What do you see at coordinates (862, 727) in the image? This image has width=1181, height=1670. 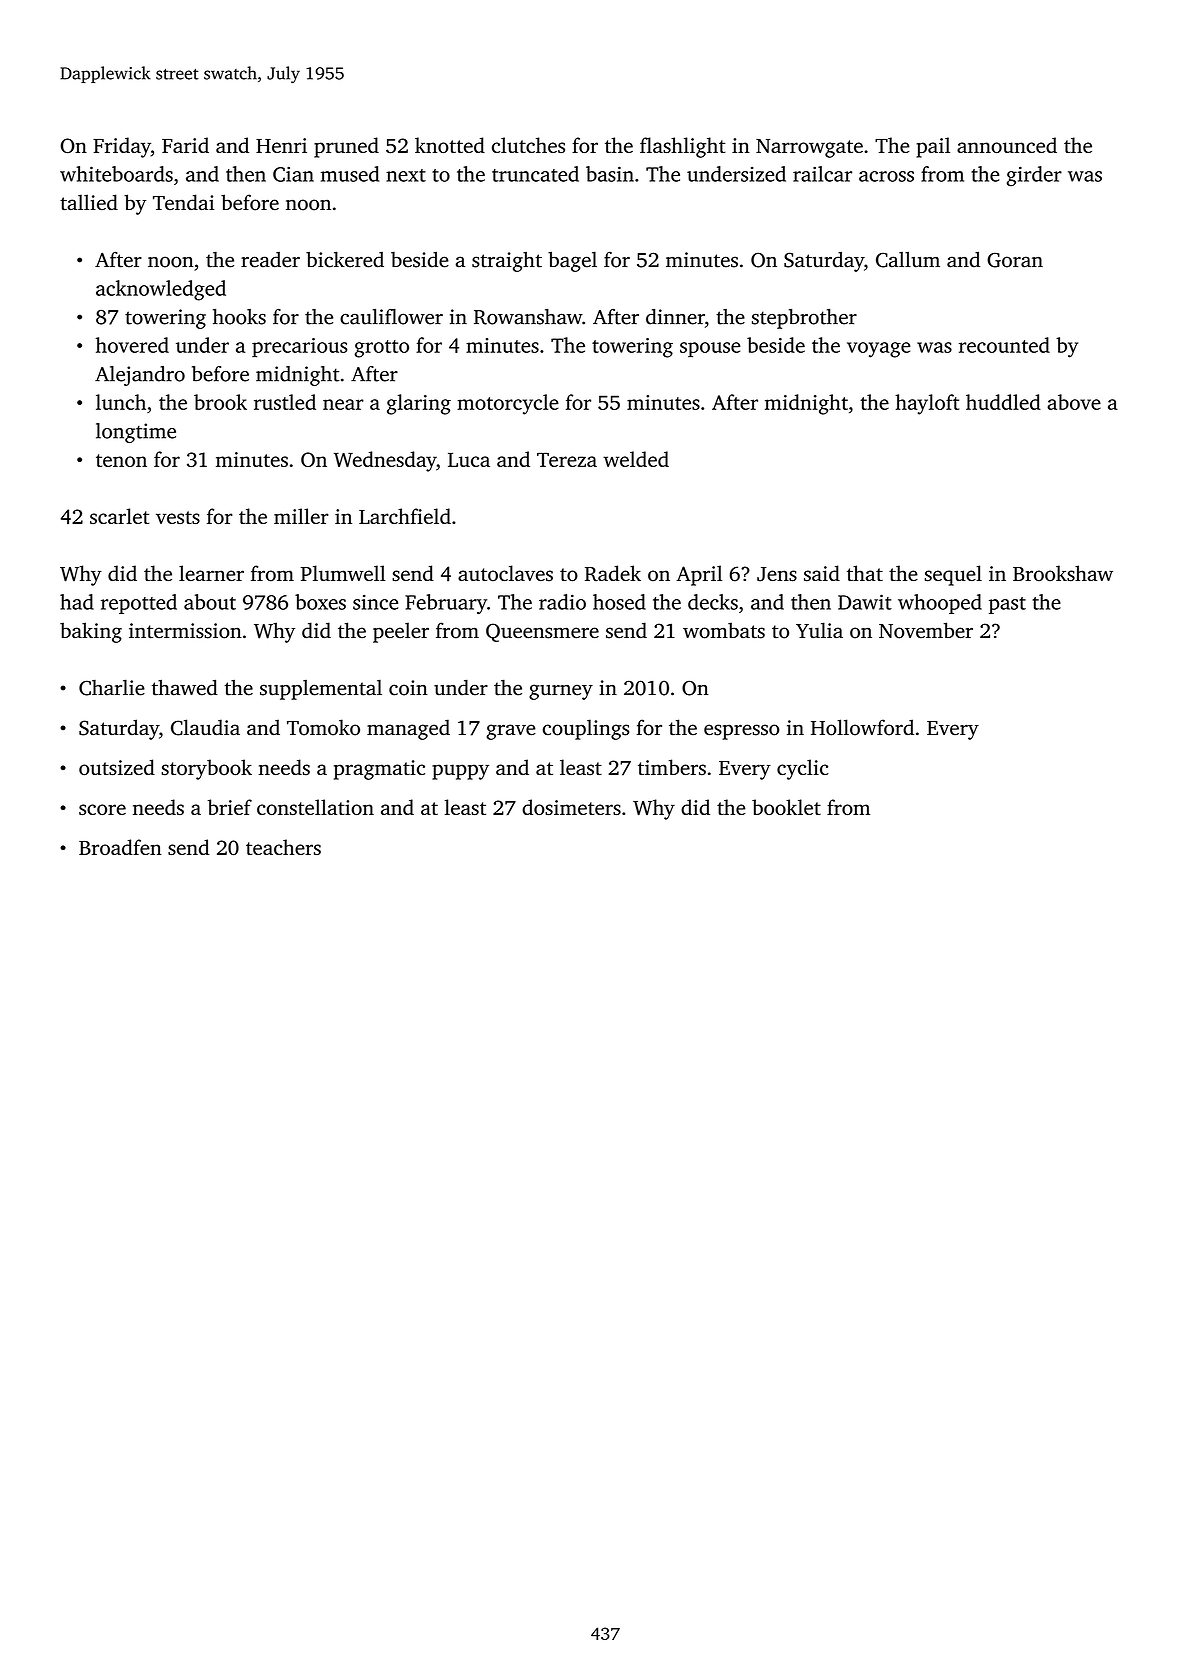 I see `Hollowford` at bounding box center [862, 727].
